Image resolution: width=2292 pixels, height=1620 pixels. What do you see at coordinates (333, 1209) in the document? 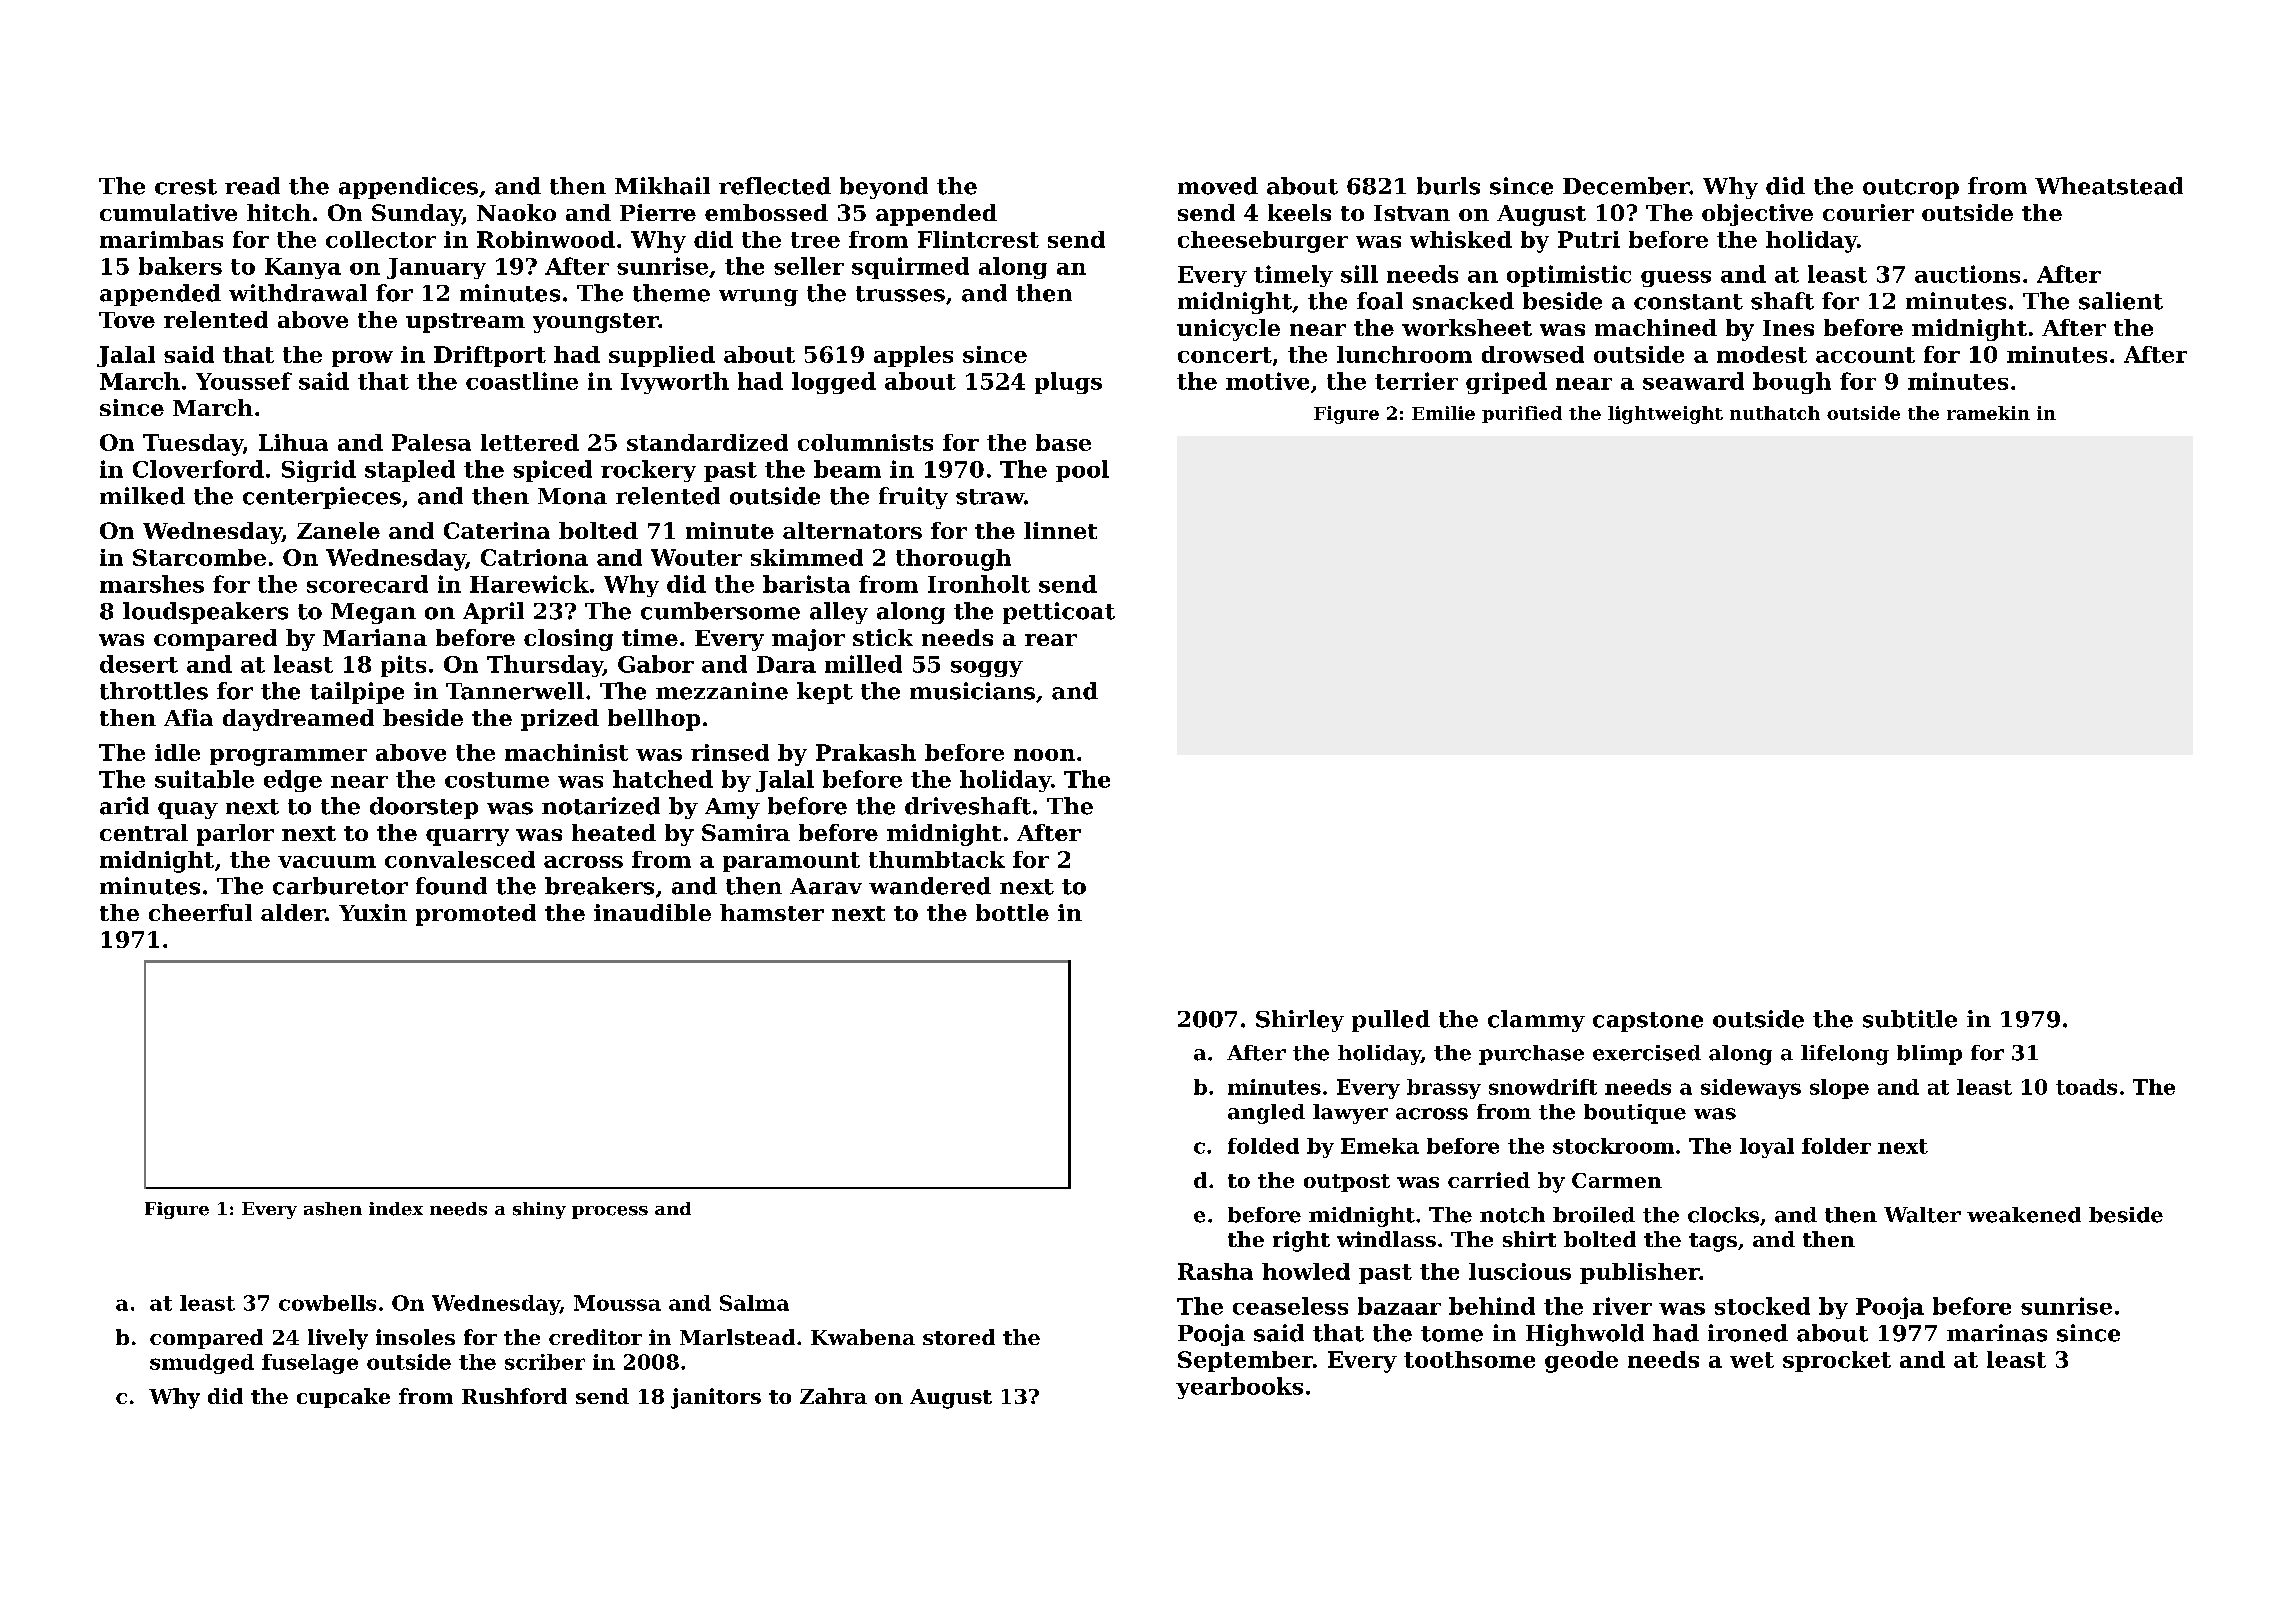
I see `ashen` at bounding box center [333, 1209].
